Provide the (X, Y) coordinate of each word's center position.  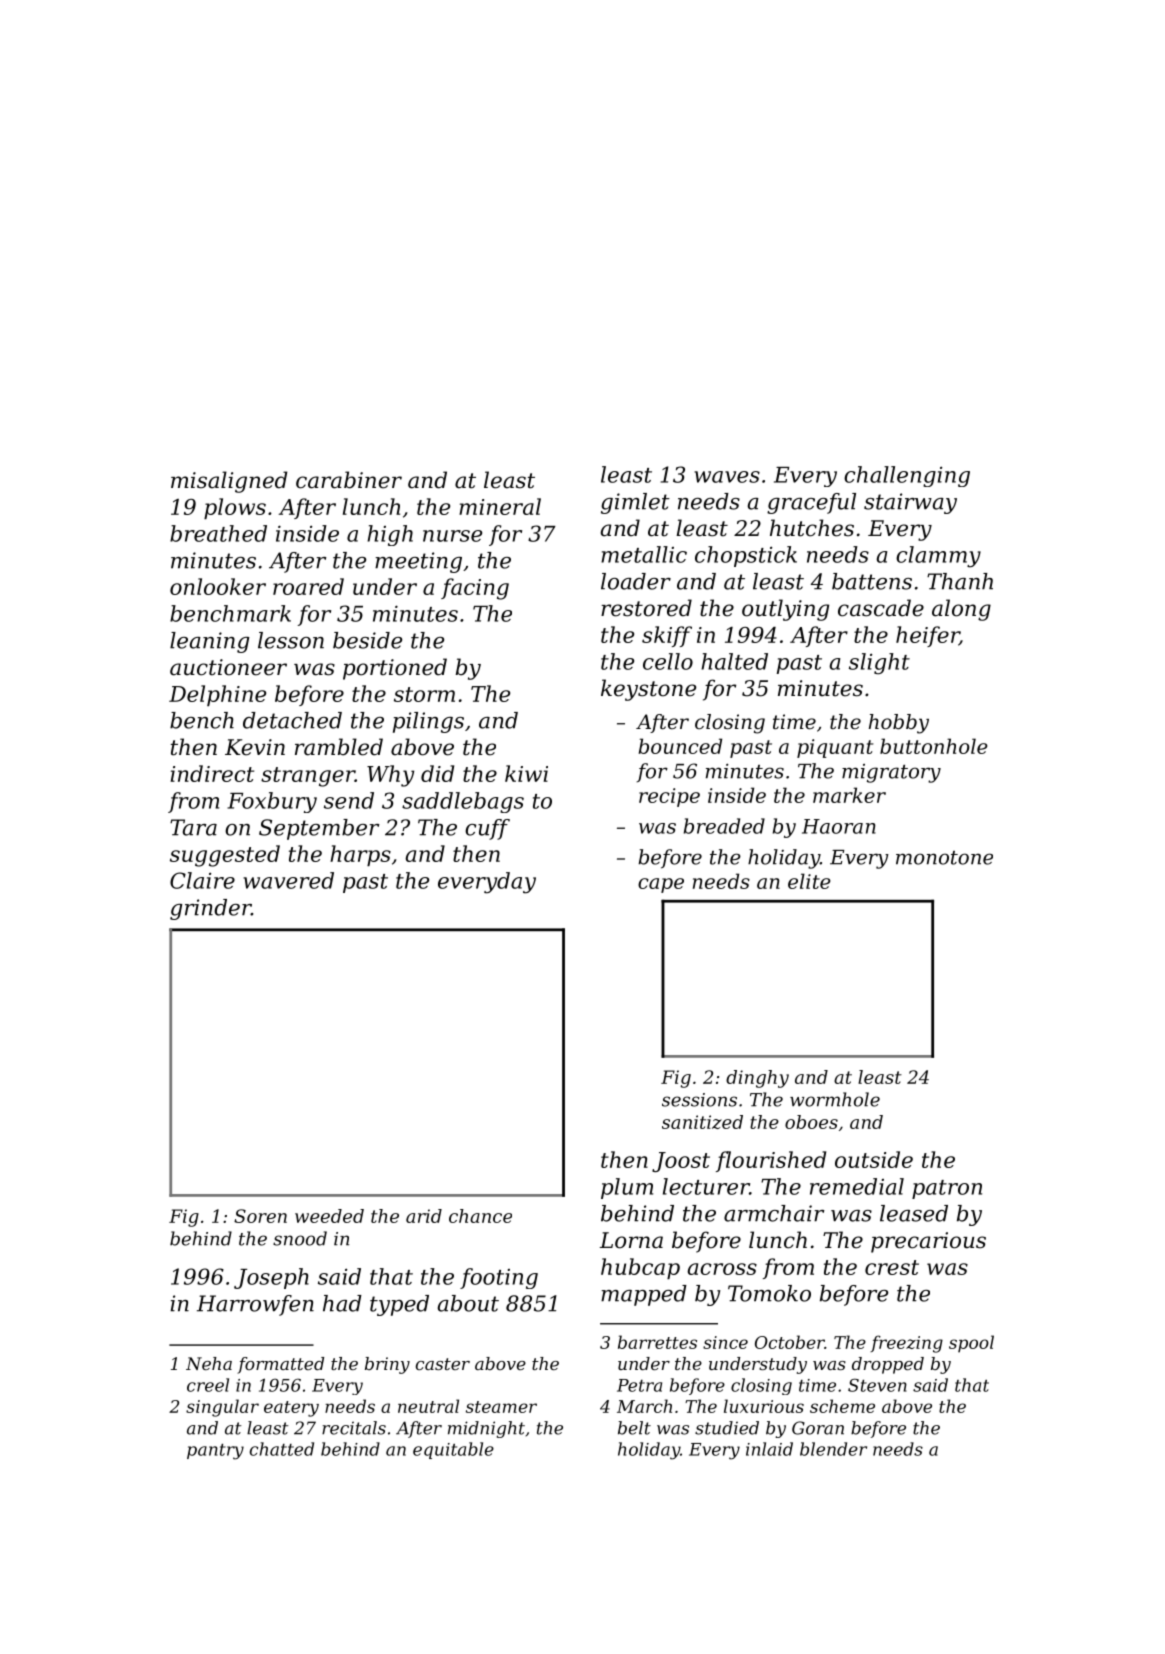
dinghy (757, 1079)
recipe (669, 797)
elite (809, 881)
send (349, 800)
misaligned (229, 482)
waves (727, 477)
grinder (210, 909)
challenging (907, 476)
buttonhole (934, 746)
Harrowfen (255, 1305)
